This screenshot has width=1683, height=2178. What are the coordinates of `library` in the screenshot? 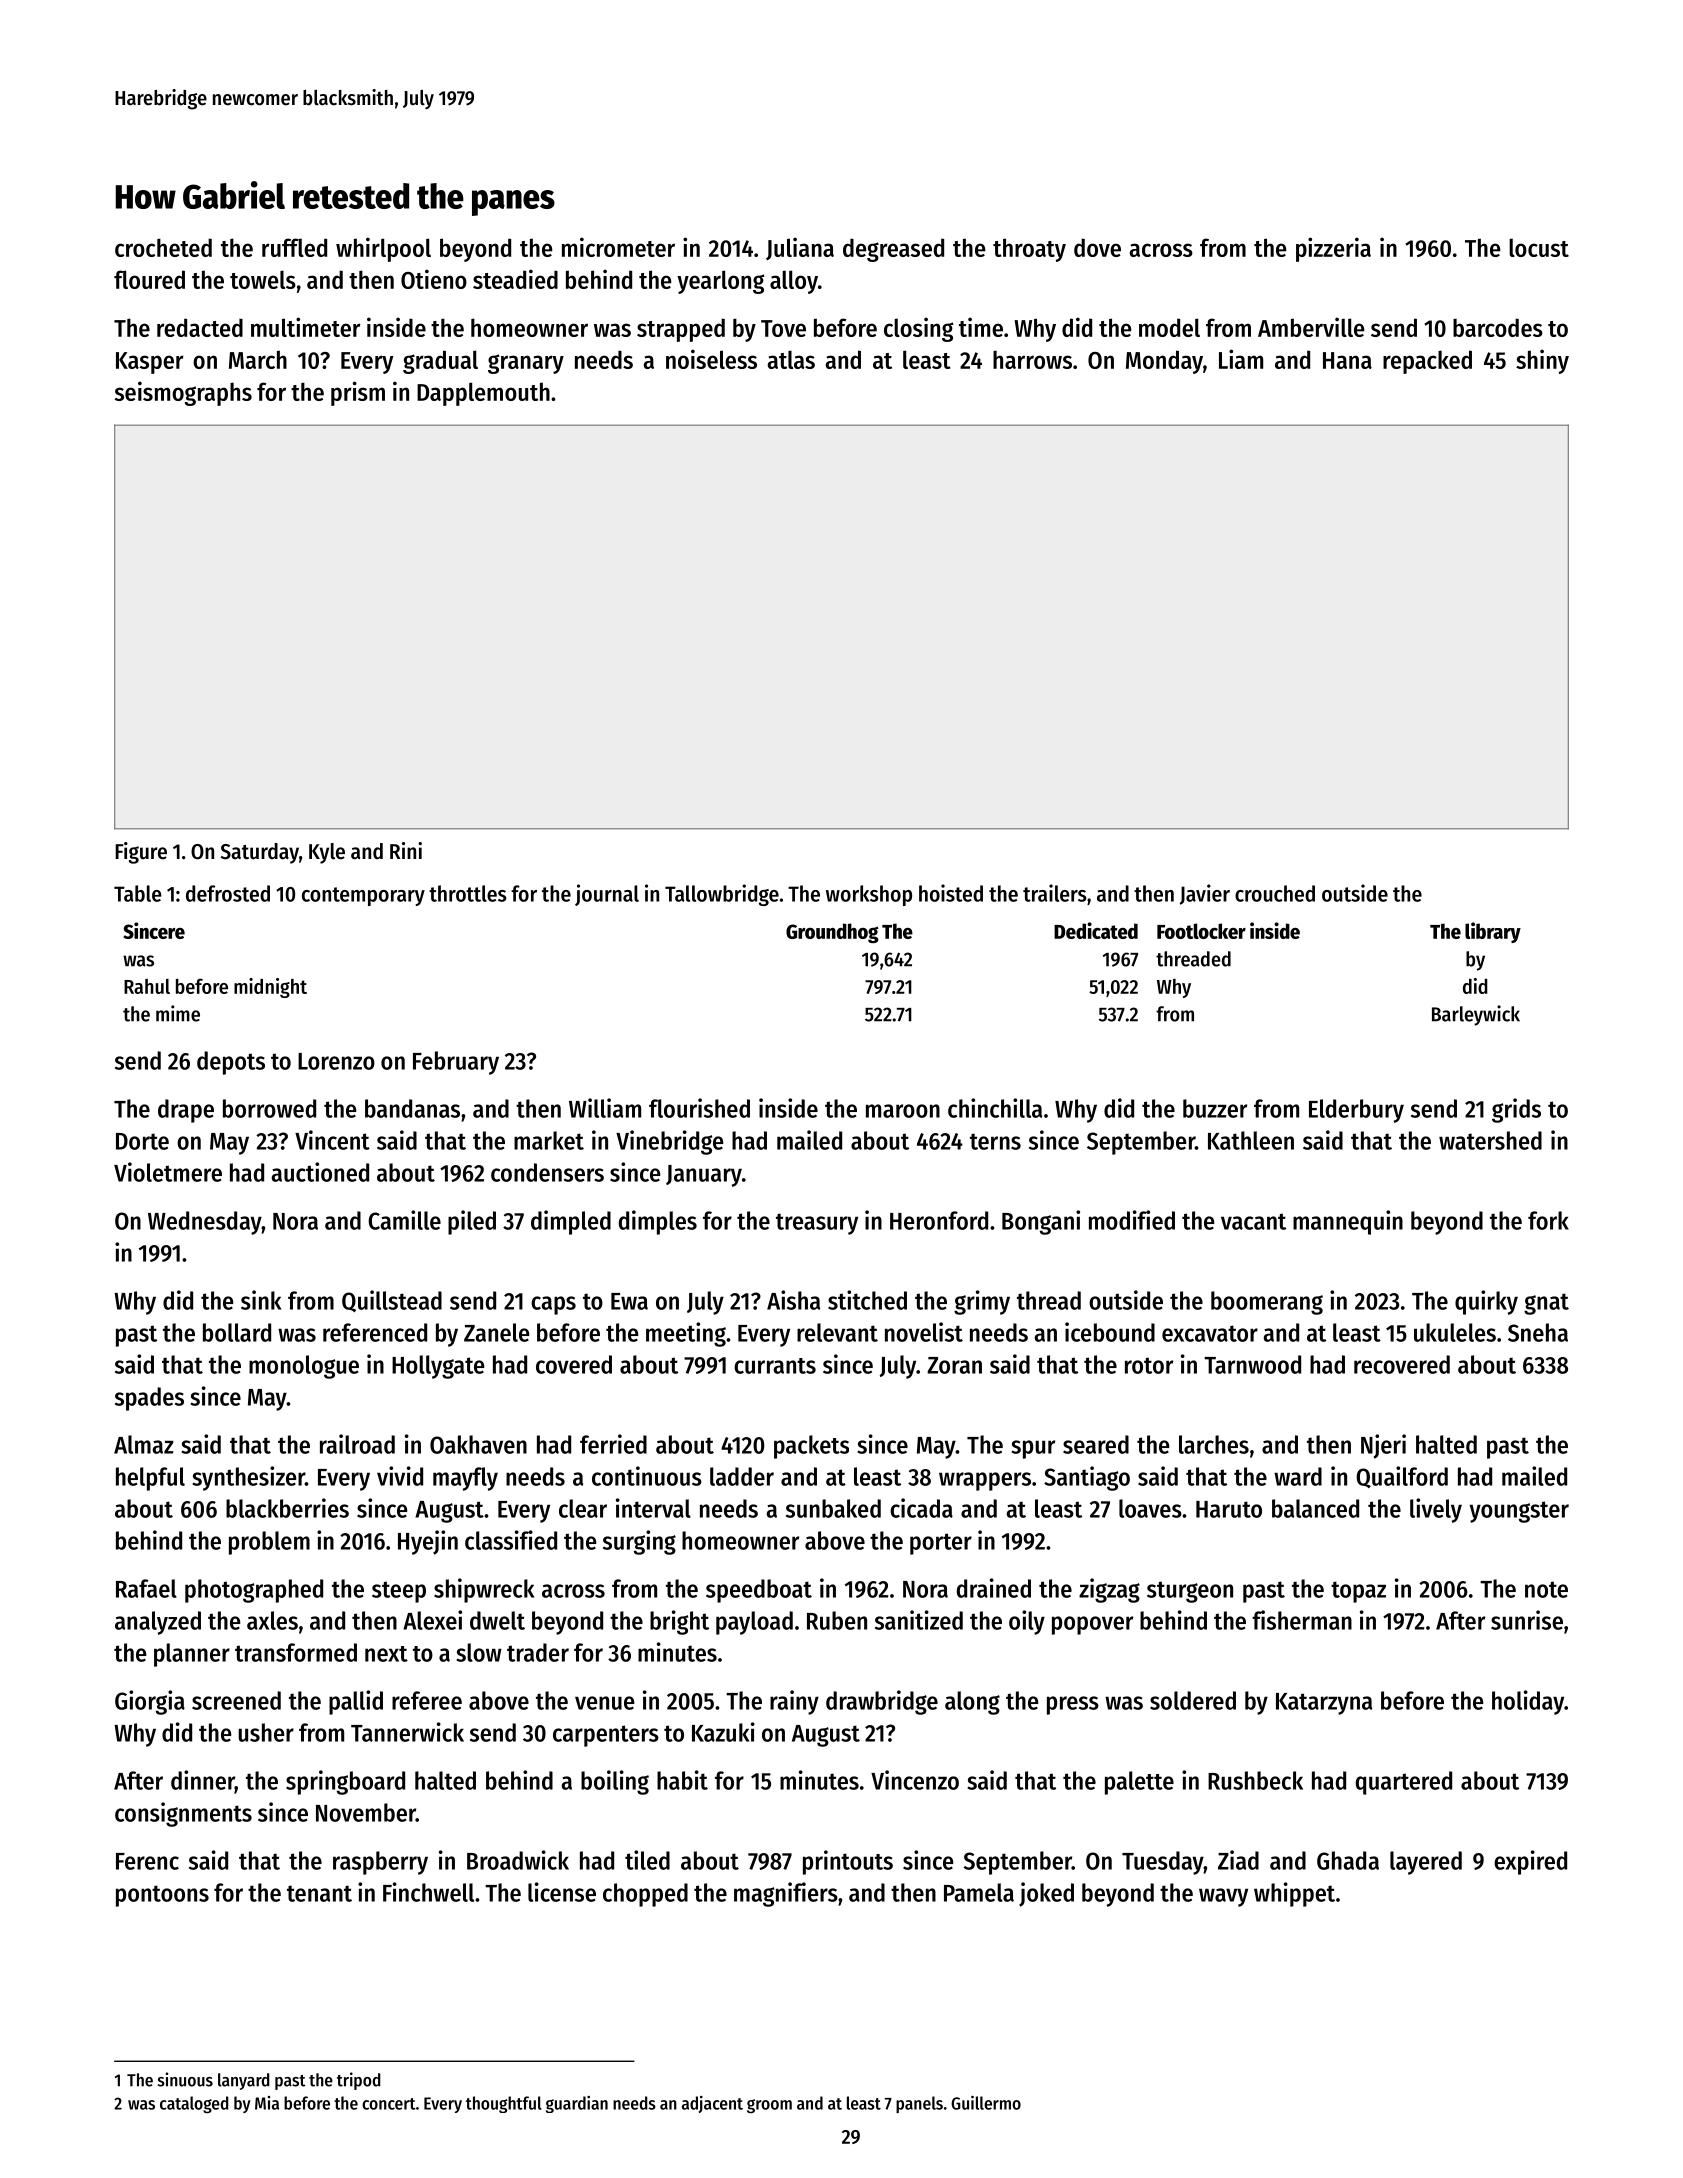 It's located at (1493, 932).
